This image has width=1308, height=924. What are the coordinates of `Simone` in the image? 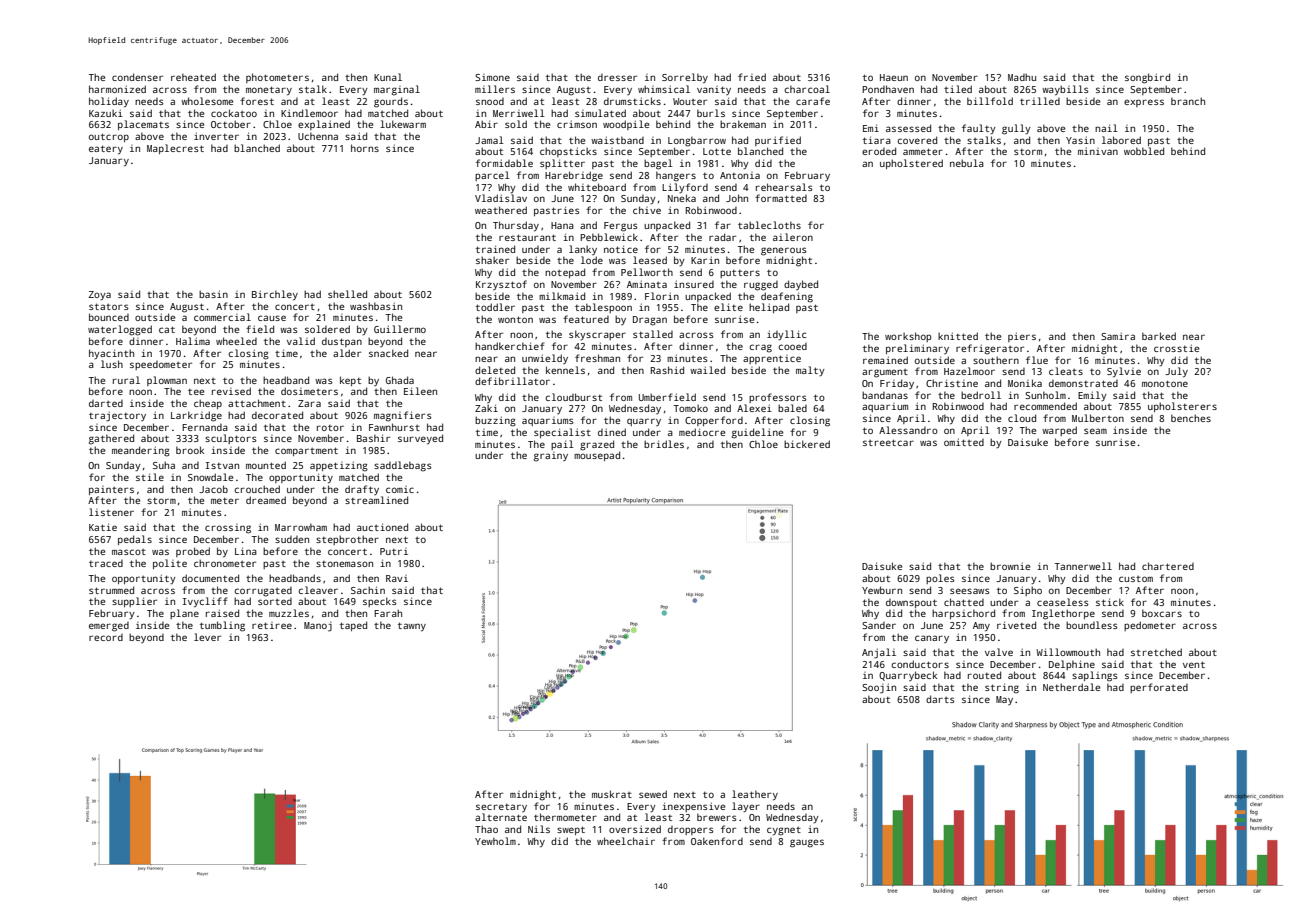 It's located at (492, 77).
